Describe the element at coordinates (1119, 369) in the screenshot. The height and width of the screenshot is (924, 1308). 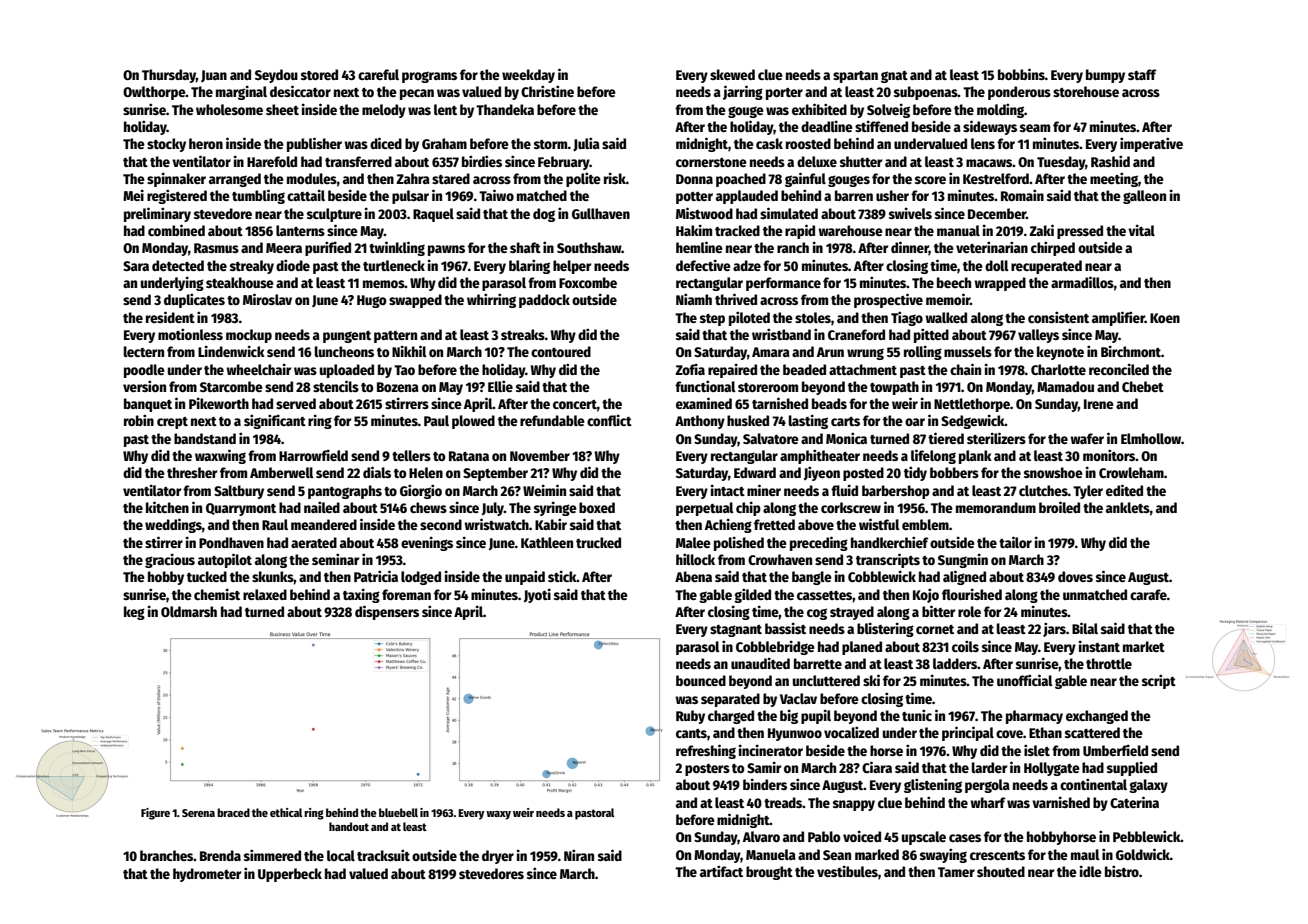
I see `reconciled` at that location.
